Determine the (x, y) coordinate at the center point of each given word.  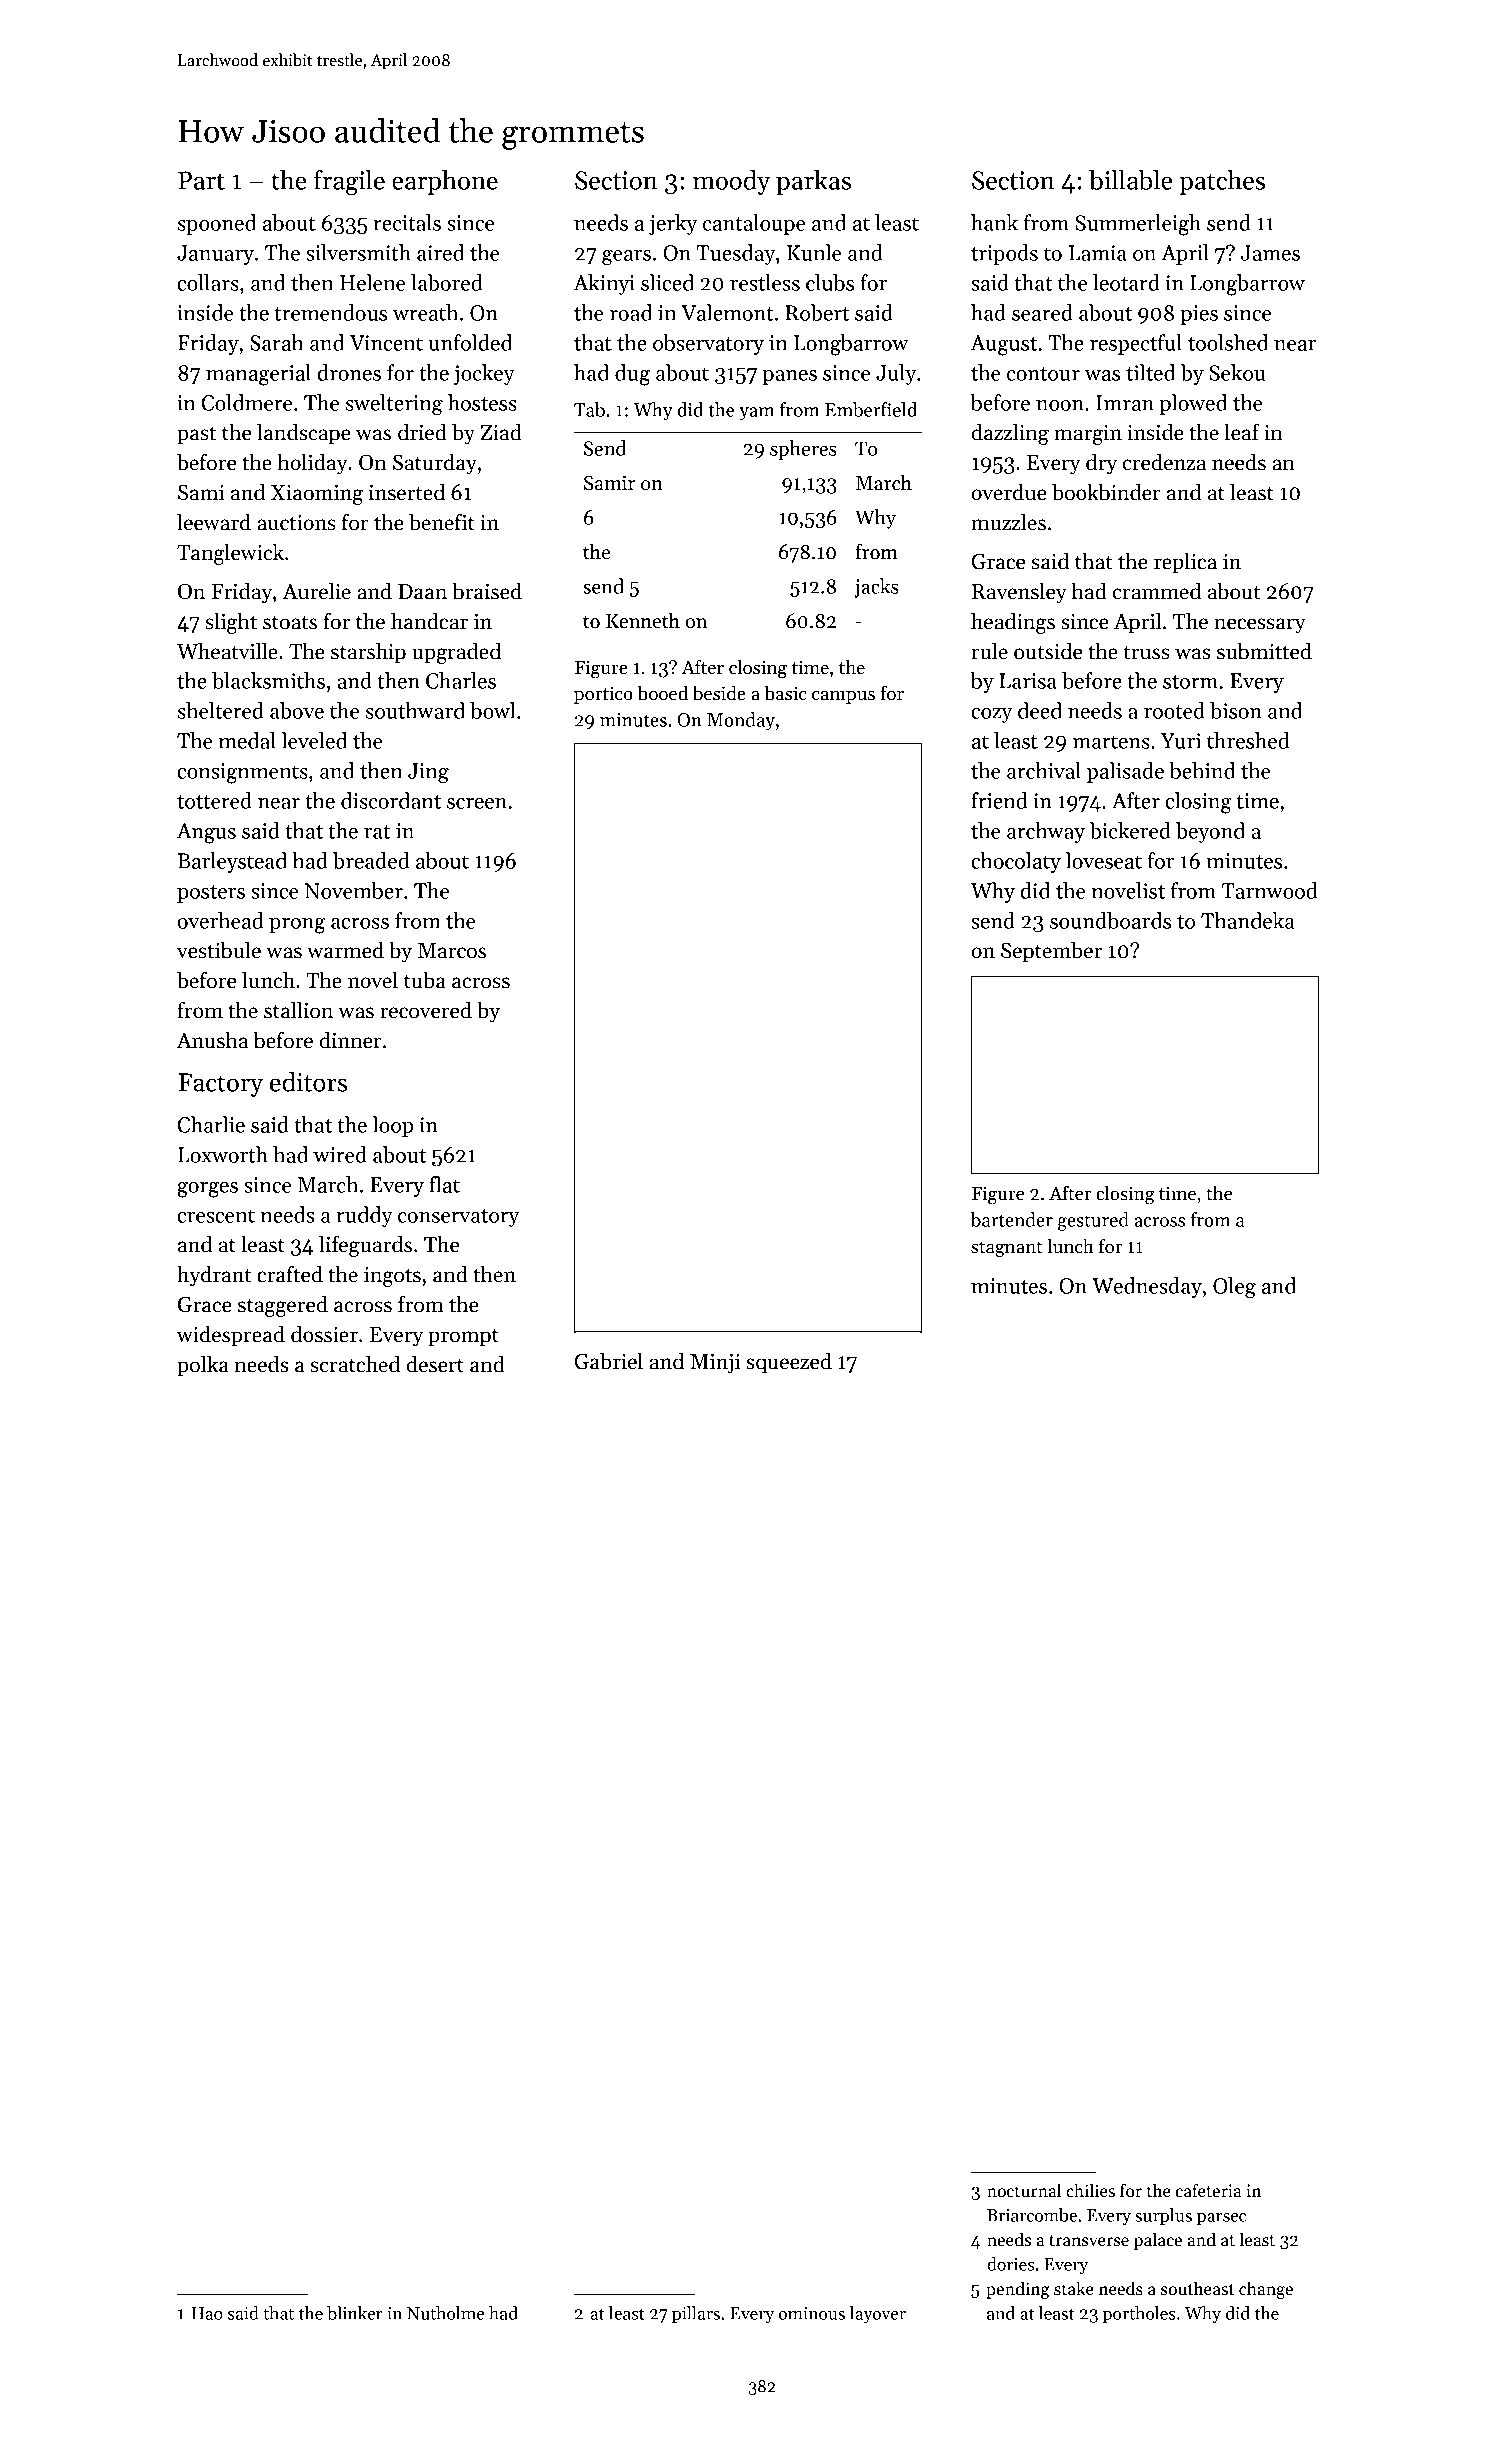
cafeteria (1209, 2190)
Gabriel (608, 1361)
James (1270, 253)
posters (211, 894)
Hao (207, 2313)
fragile (349, 182)
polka (203, 1366)
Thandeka (1248, 920)
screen (477, 803)
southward (415, 710)
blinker (355, 2313)
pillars (696, 2314)
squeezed (789, 1363)
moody (731, 182)
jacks (876, 588)
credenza (1164, 462)
